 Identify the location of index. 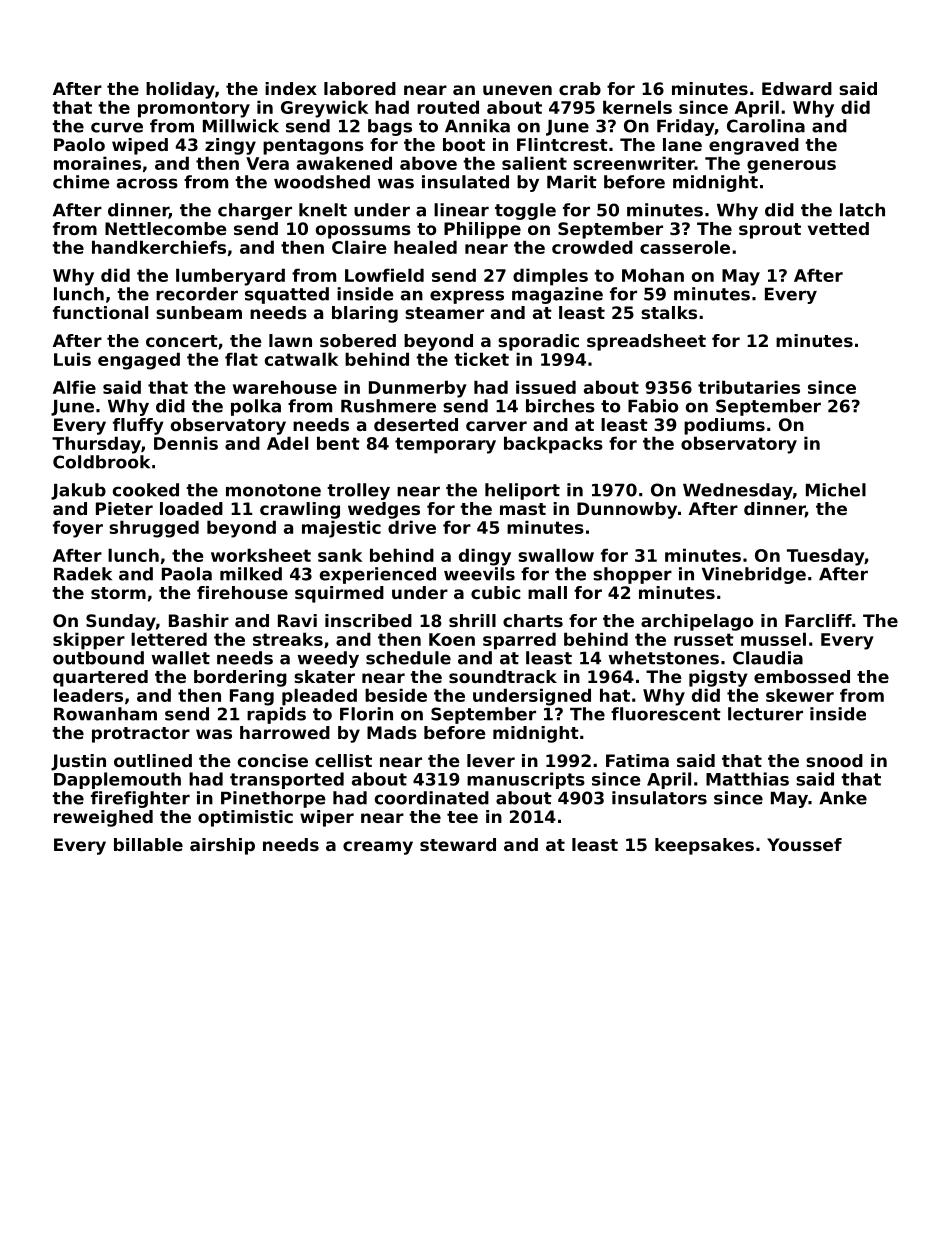
(291, 88).
